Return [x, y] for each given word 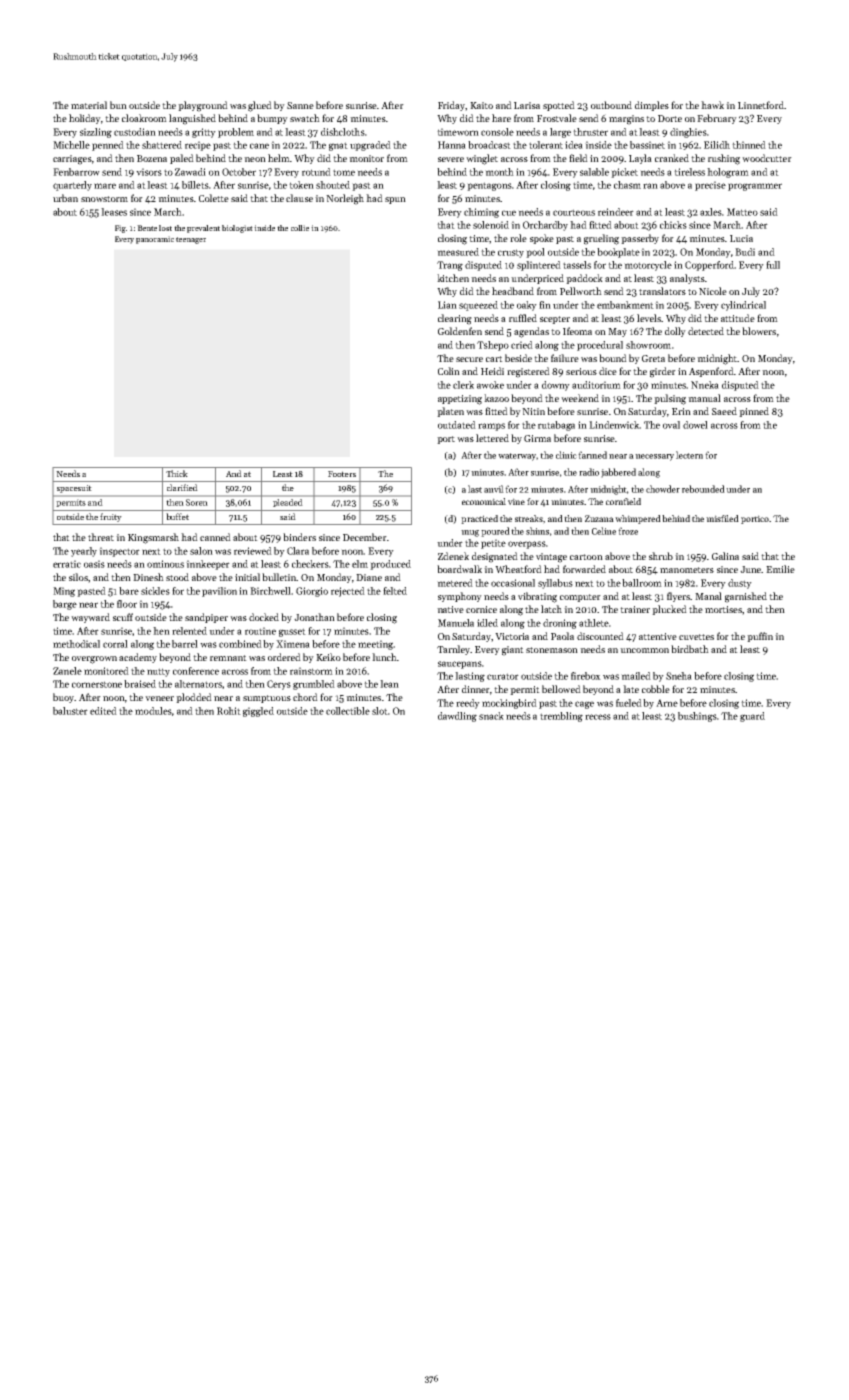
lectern [689, 455]
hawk [712, 105]
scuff [123, 617]
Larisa [527, 105]
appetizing [460, 400]
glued [260, 106]
